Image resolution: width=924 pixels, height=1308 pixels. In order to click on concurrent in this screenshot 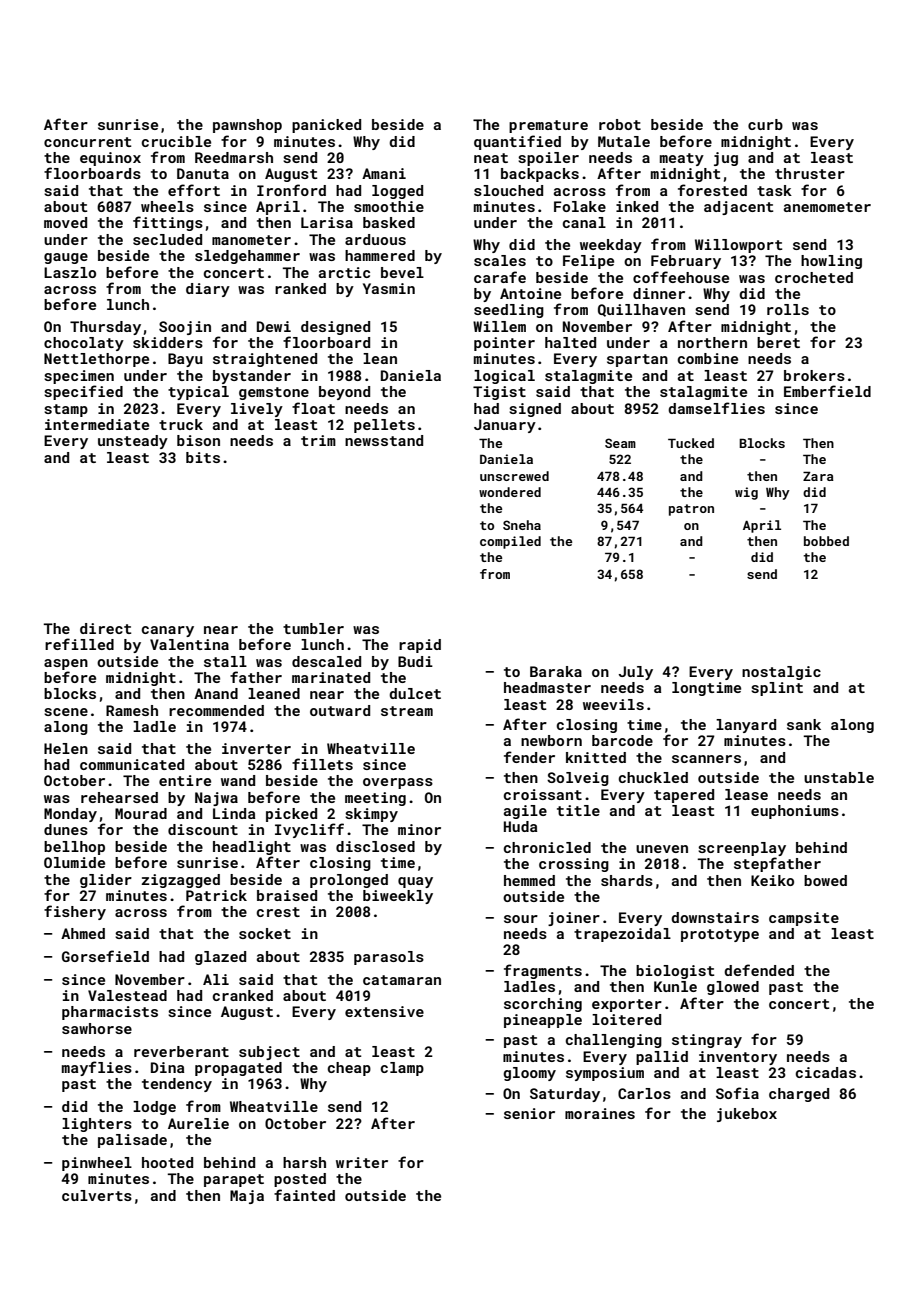, I will do `click(87, 142)`.
